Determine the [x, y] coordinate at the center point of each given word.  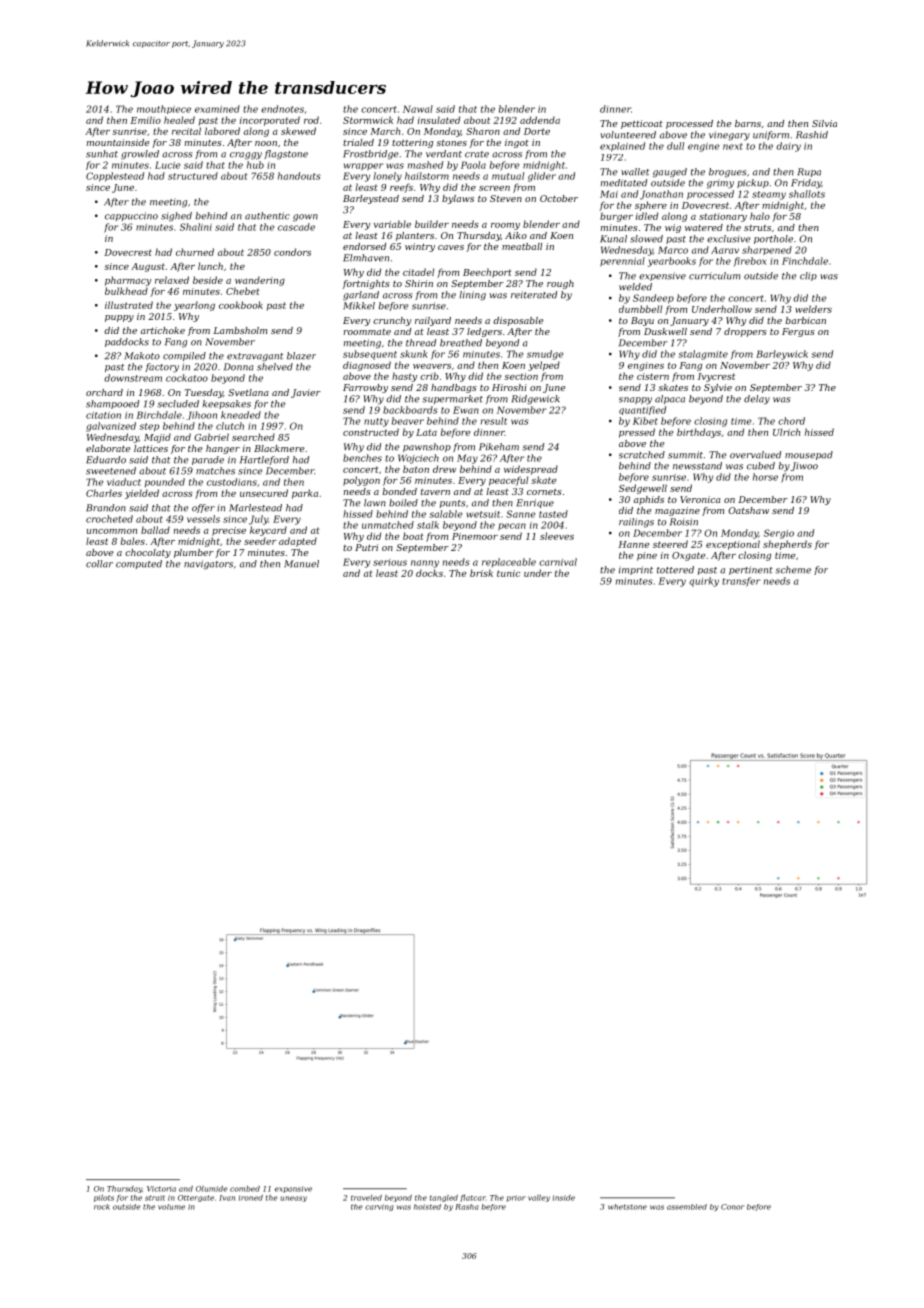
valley [539, 1198]
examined [217, 109]
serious [390, 562]
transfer [741, 582]
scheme [793, 570]
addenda [540, 120]
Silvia [824, 123]
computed [139, 564]
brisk [481, 573]
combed [245, 1189]
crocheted [109, 519]
